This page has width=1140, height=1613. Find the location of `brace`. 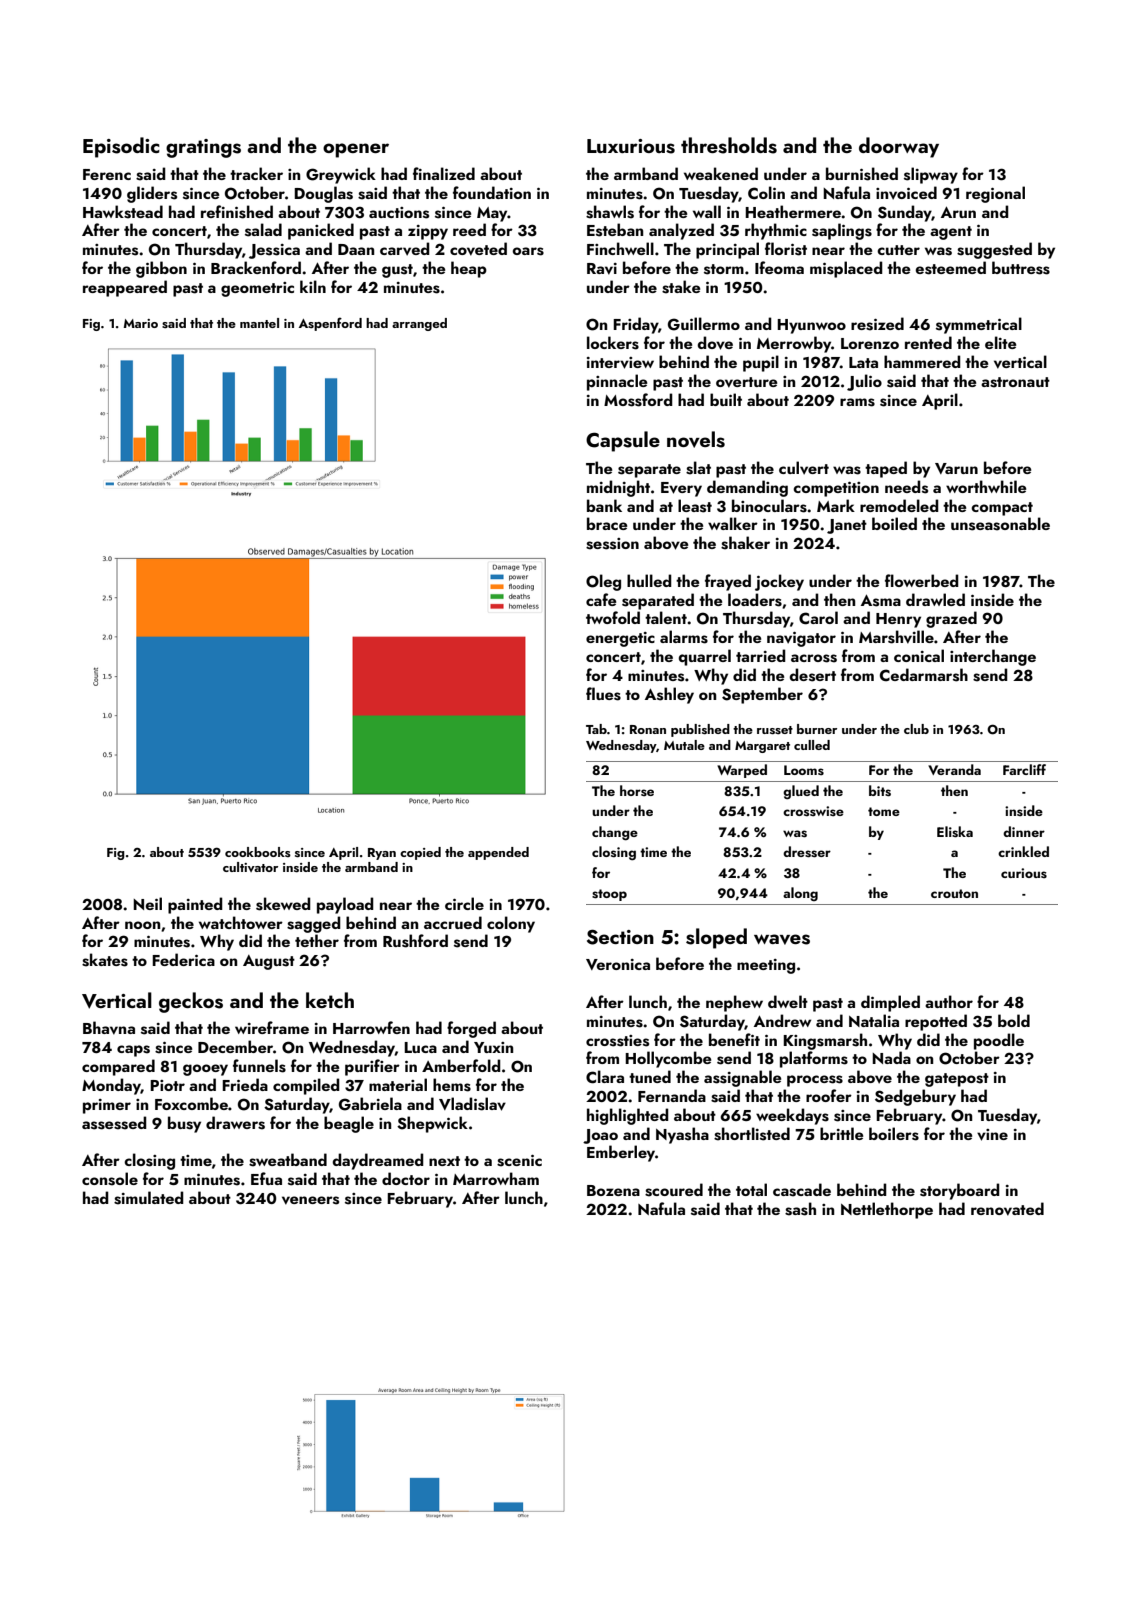

brace is located at coordinates (607, 523).
